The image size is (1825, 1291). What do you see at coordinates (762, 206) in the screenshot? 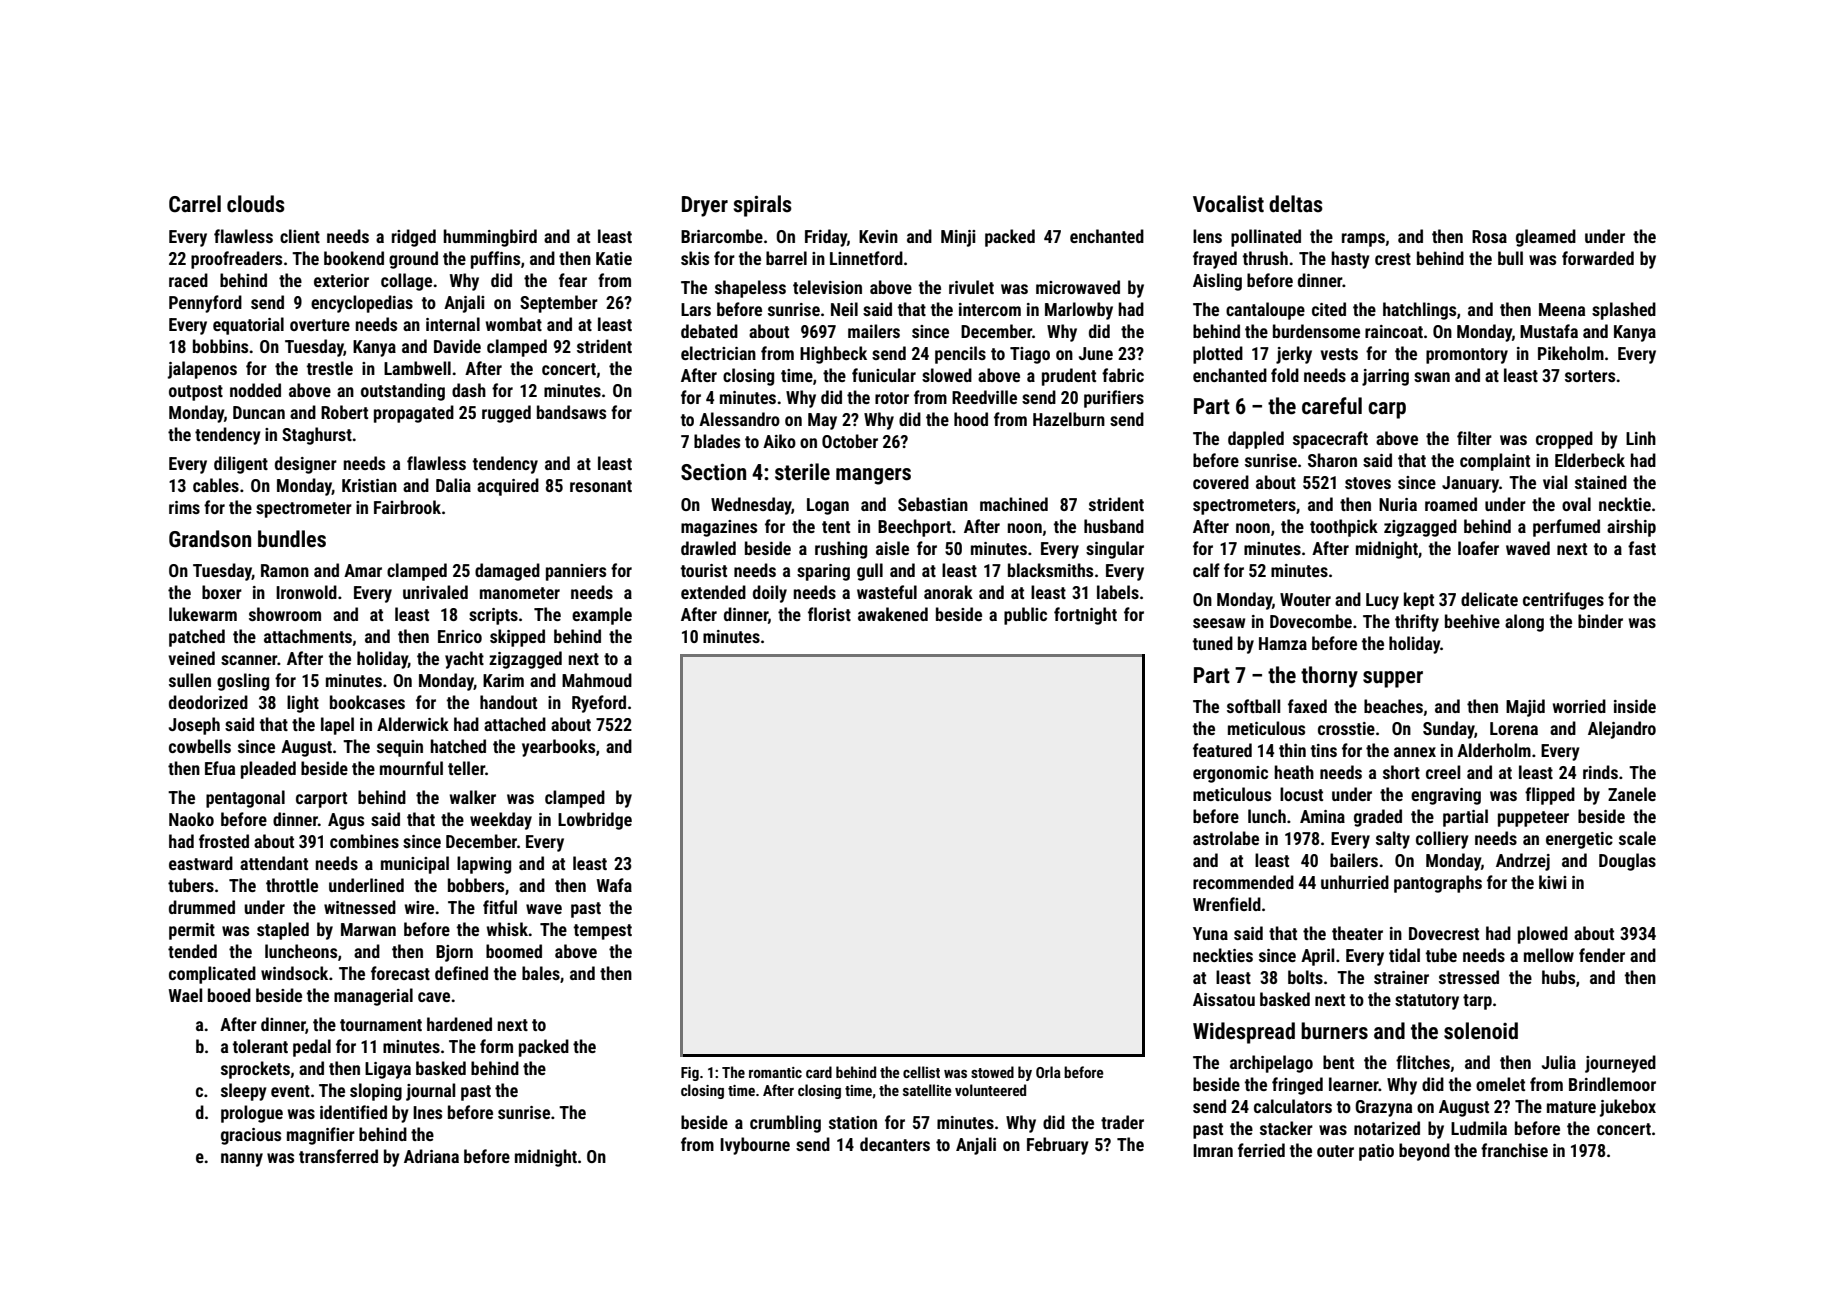
I see `spirals` at bounding box center [762, 206].
